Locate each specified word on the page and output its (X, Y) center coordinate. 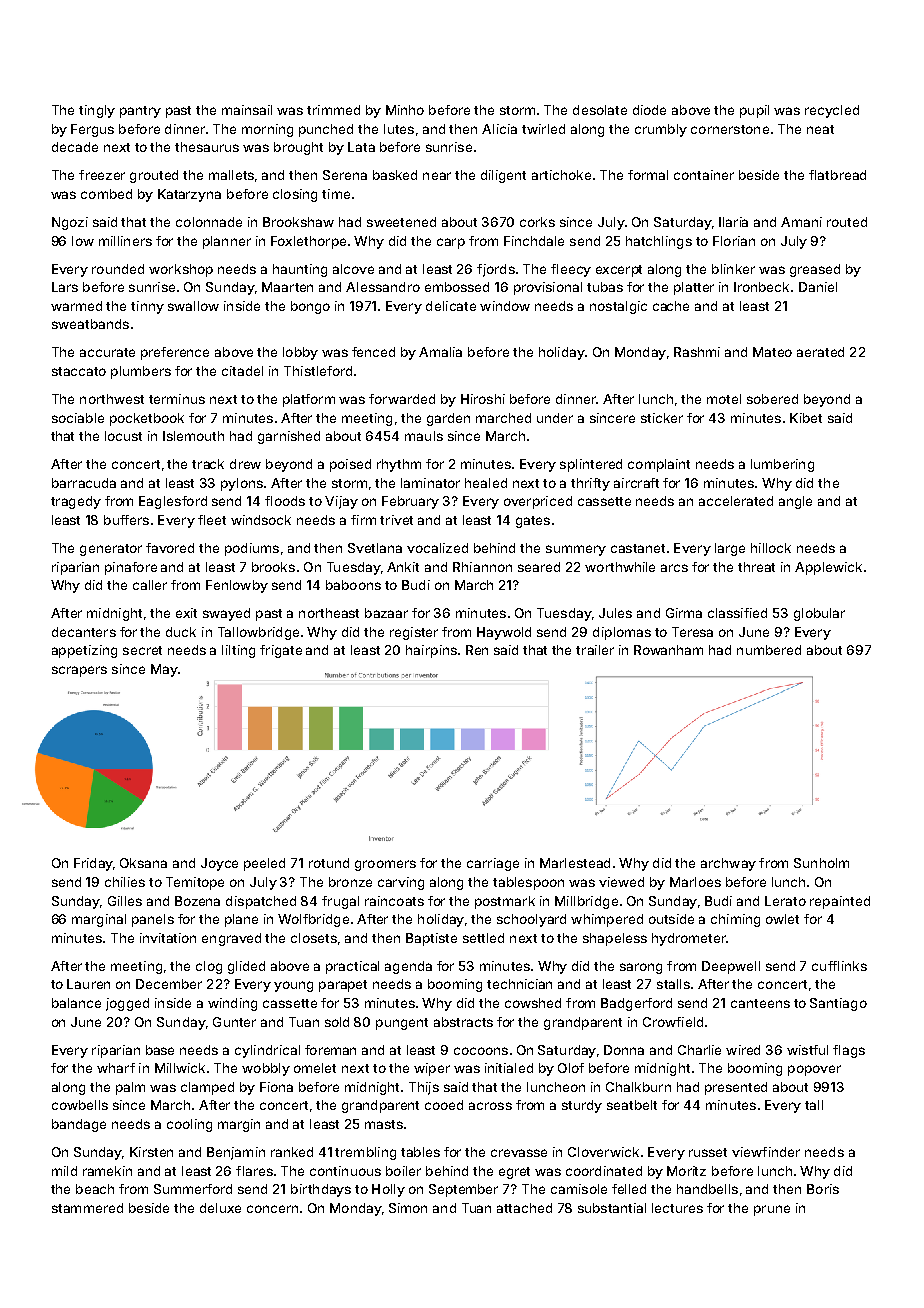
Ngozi (70, 223)
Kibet (806, 418)
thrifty (590, 484)
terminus (177, 399)
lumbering (782, 465)
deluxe (220, 1208)
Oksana (143, 863)
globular (819, 614)
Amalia (440, 352)
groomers (385, 865)
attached (524, 1208)
